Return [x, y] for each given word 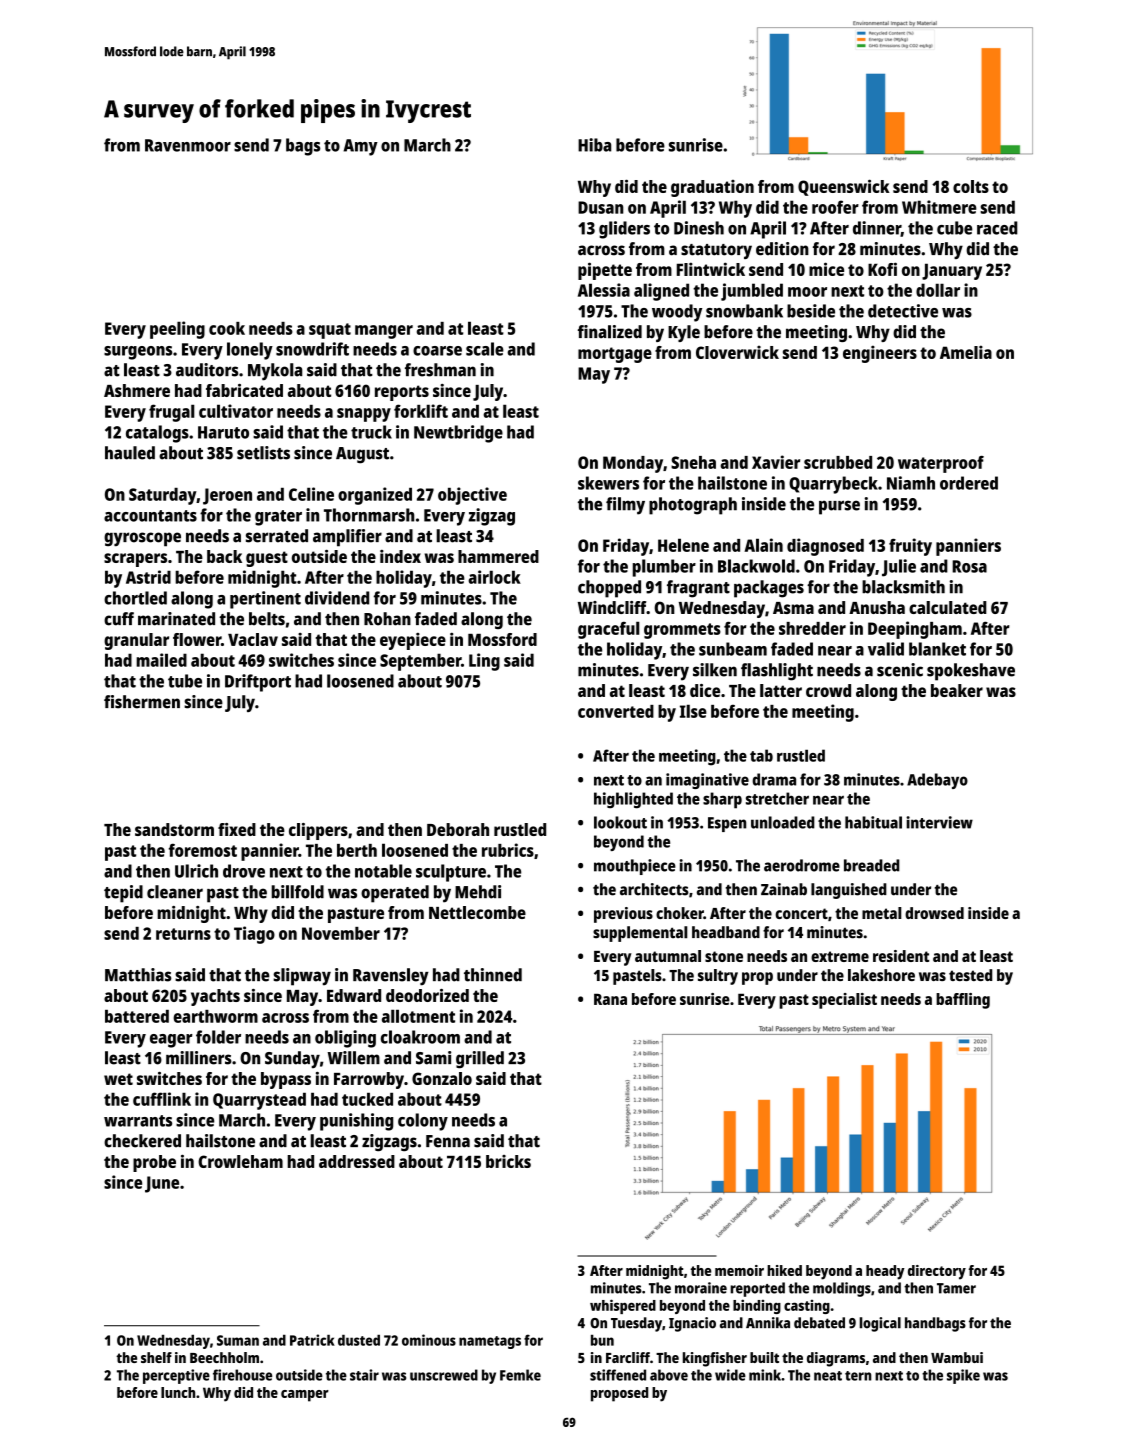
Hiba [594, 145]
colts [971, 186]
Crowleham [240, 1161]
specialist [844, 1001]
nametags [490, 1342]
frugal [172, 413]
